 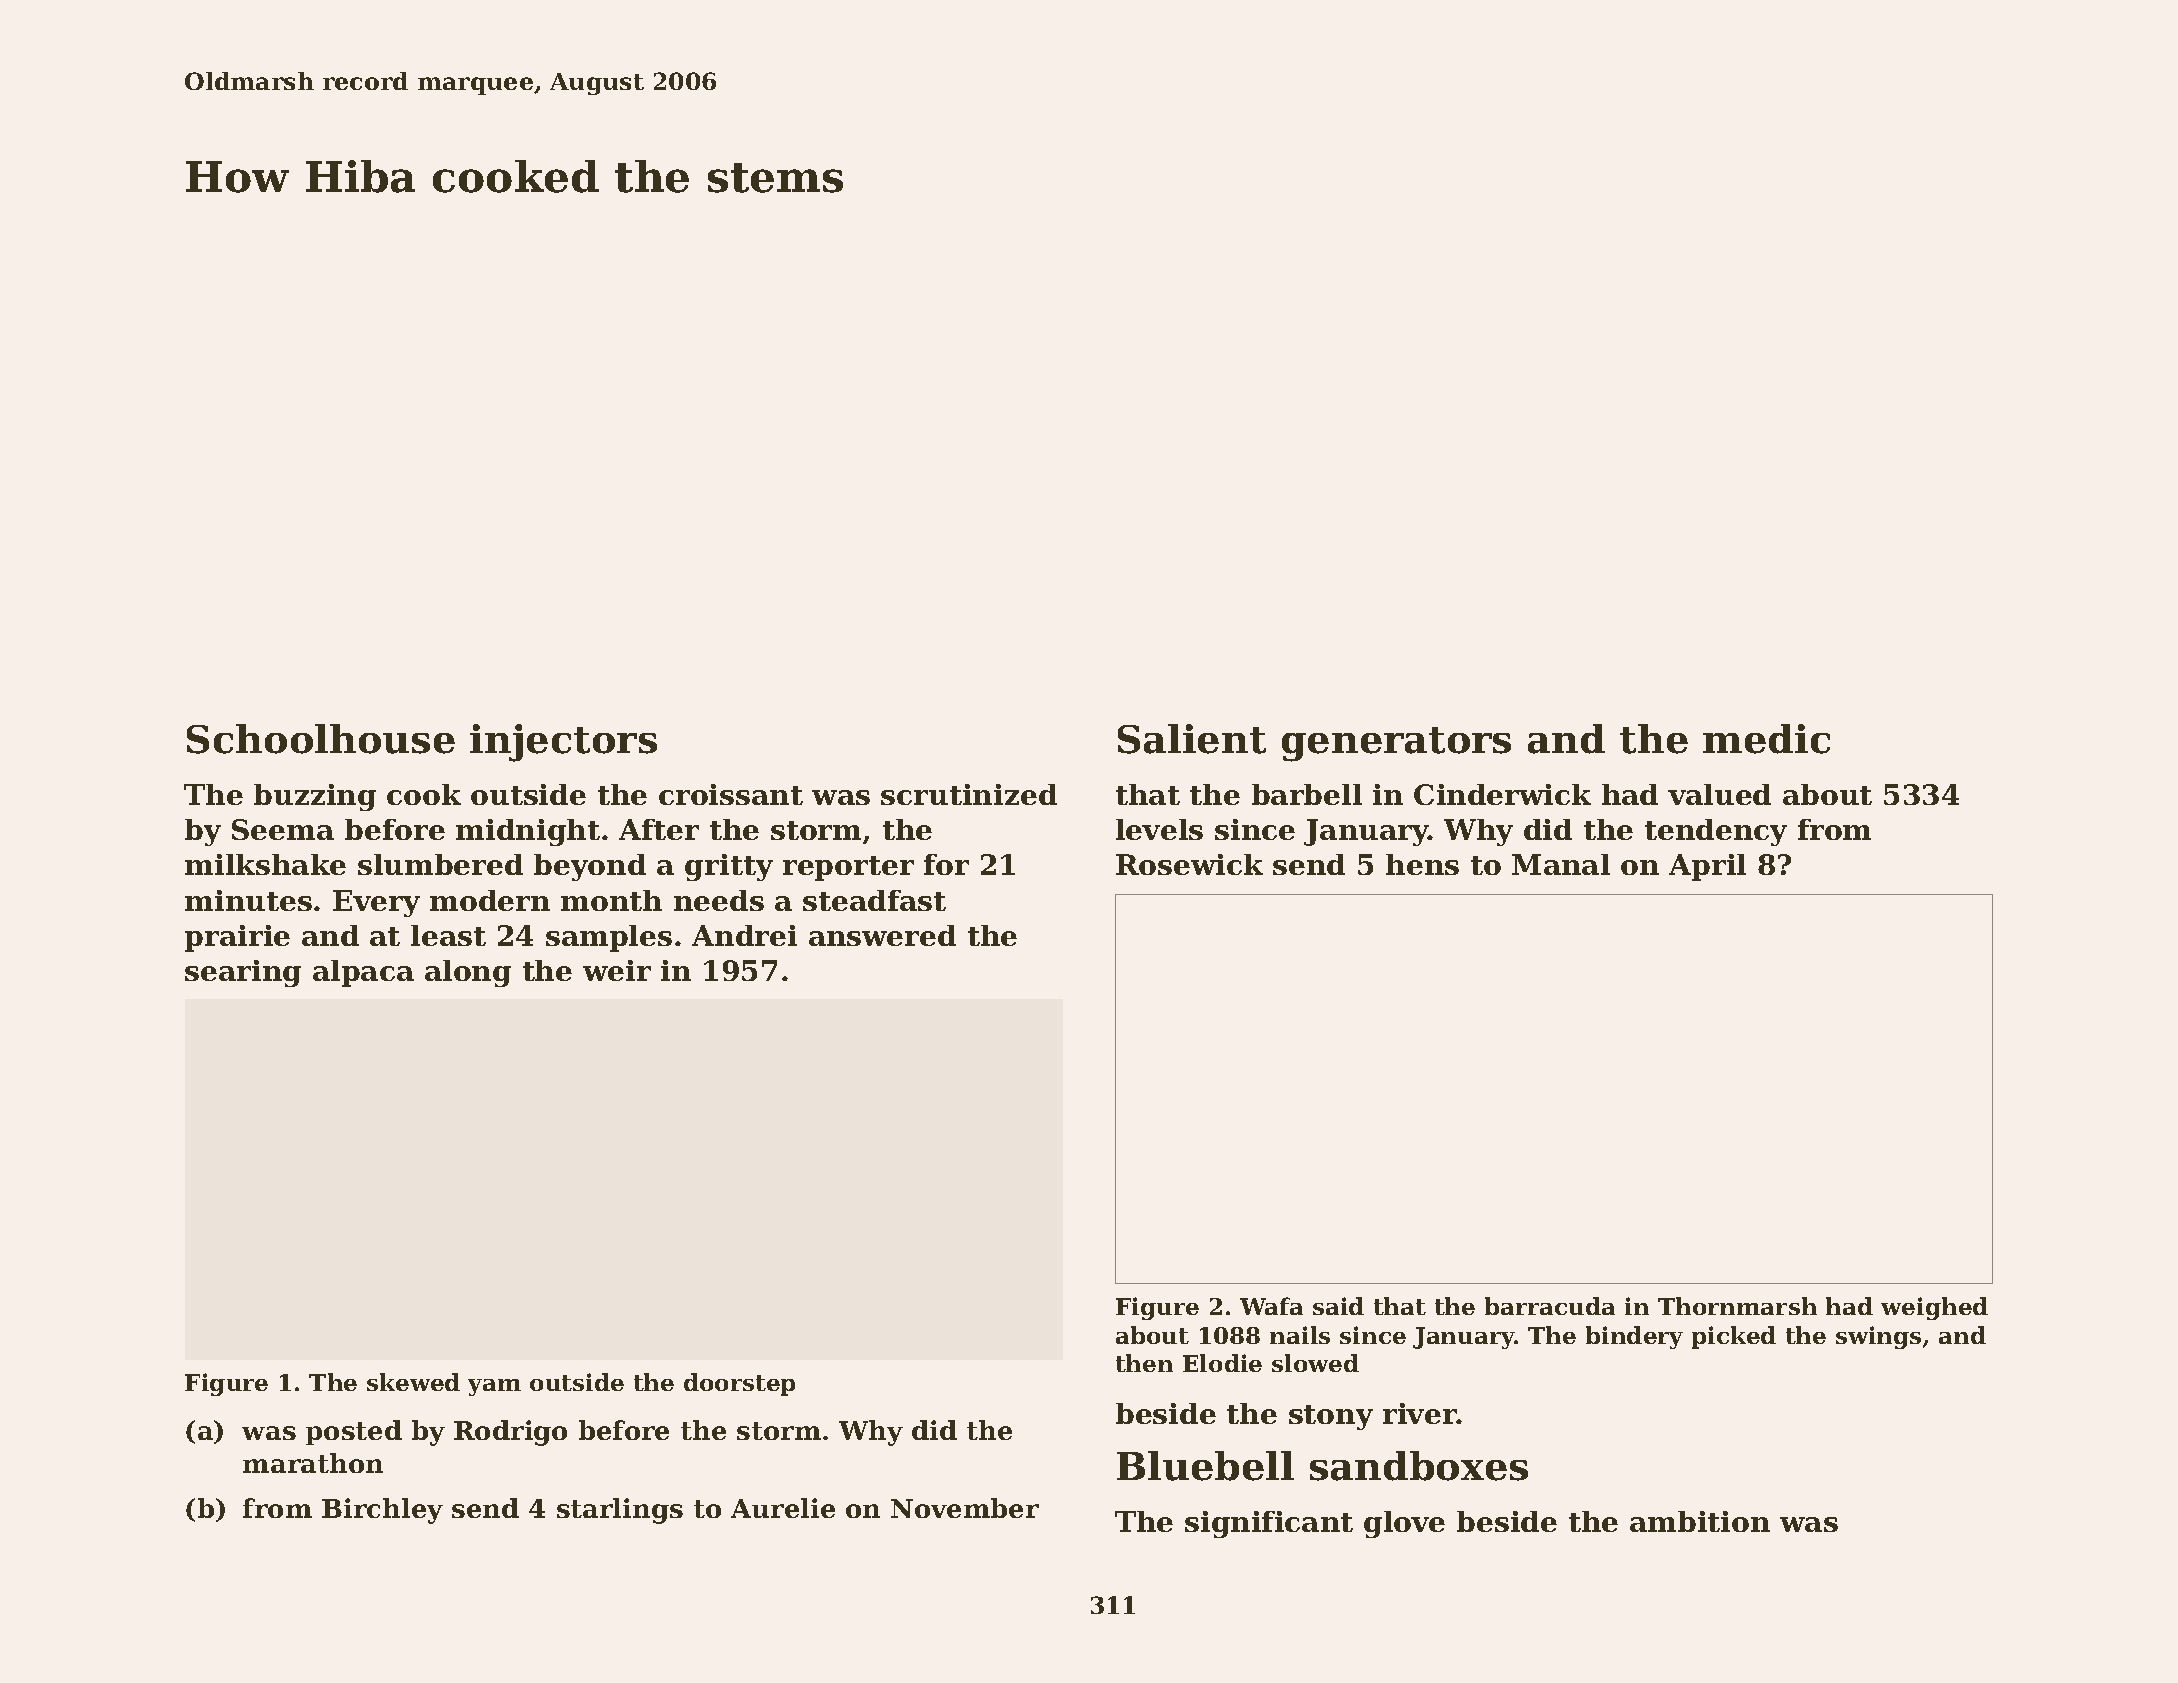 What do you see at coordinates (1737, 1306) in the image?
I see `Thornmarsh` at bounding box center [1737, 1306].
